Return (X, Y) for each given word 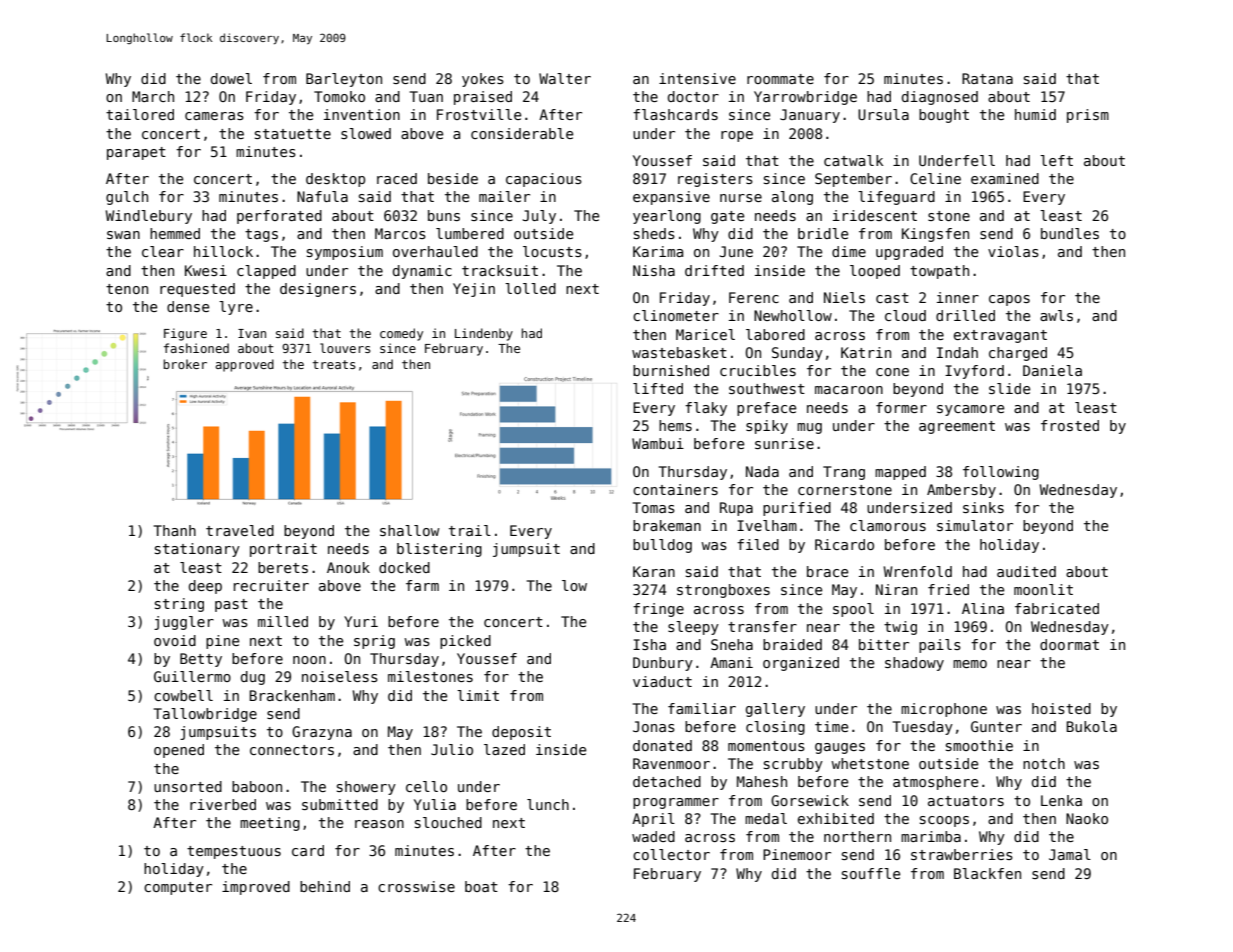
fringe (658, 610)
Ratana (987, 78)
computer (178, 888)
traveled (240, 530)
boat (481, 886)
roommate (780, 79)
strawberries (962, 854)
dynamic (422, 272)
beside (453, 178)
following (1001, 473)
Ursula (883, 114)
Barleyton (344, 80)
